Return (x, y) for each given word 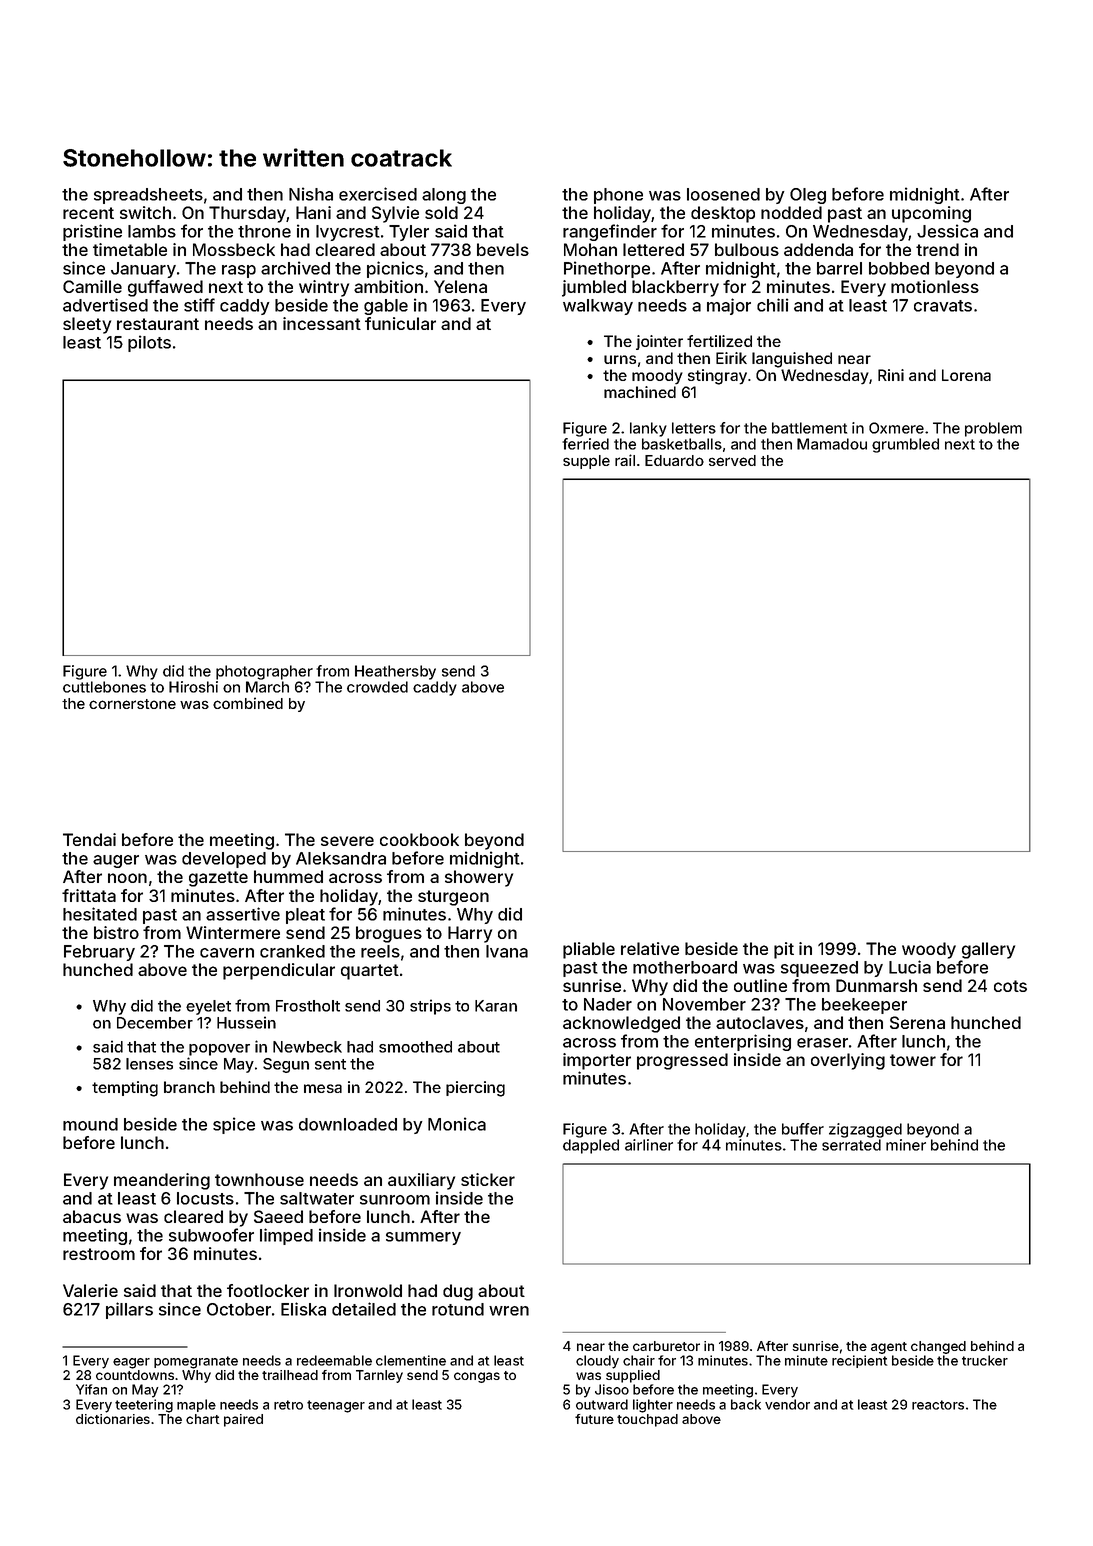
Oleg (808, 196)
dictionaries (113, 1419)
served (732, 460)
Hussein (246, 1022)
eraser (822, 1043)
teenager (336, 1406)
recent (88, 213)
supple (586, 462)
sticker (488, 1179)
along (444, 196)
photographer (264, 672)
